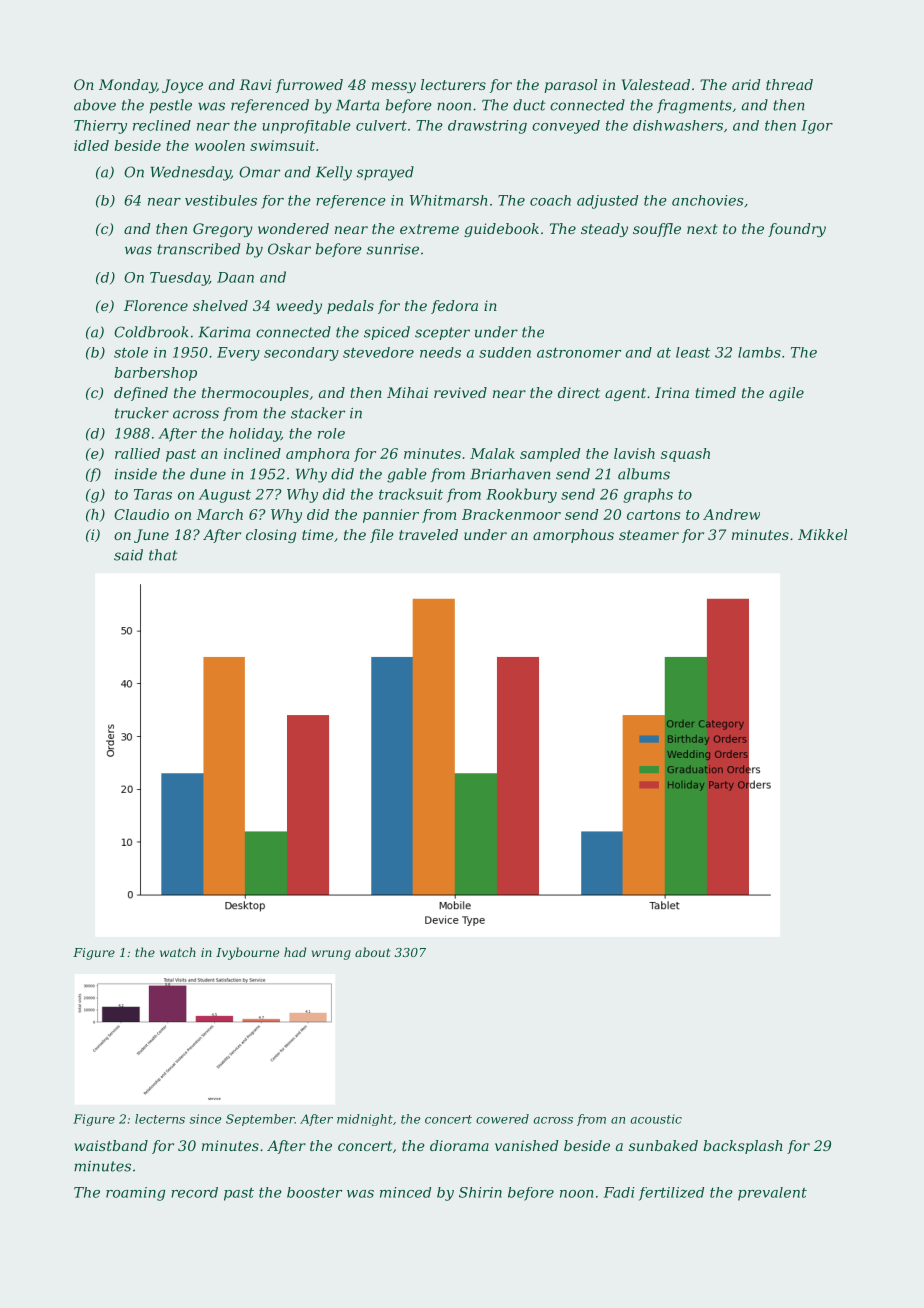 The image size is (924, 1308). I want to click on file, so click(382, 536).
